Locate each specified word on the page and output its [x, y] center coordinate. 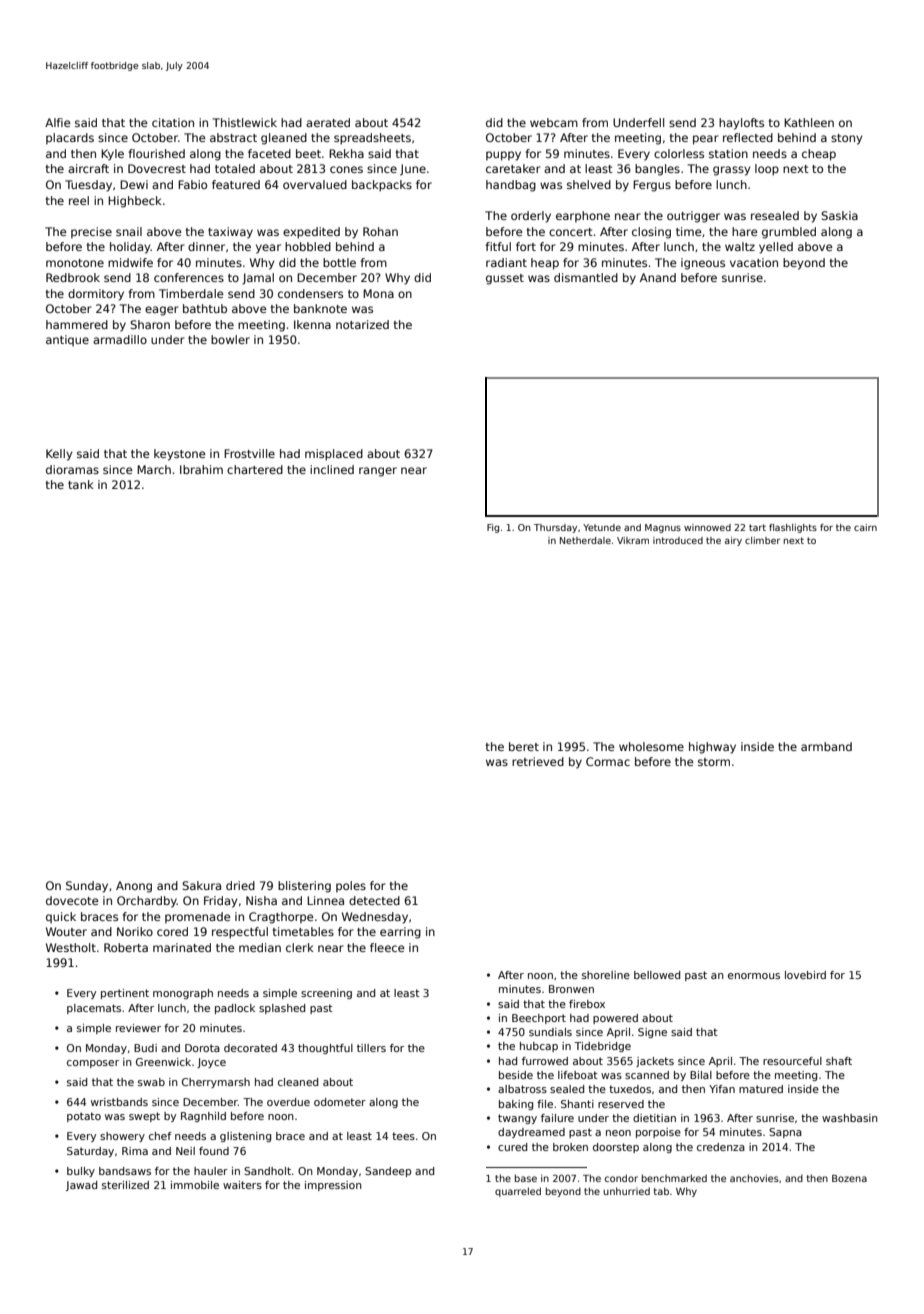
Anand [658, 277]
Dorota [202, 1048]
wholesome [651, 746]
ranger [378, 472]
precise [91, 232]
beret [524, 746]
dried [240, 885]
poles [351, 886]
